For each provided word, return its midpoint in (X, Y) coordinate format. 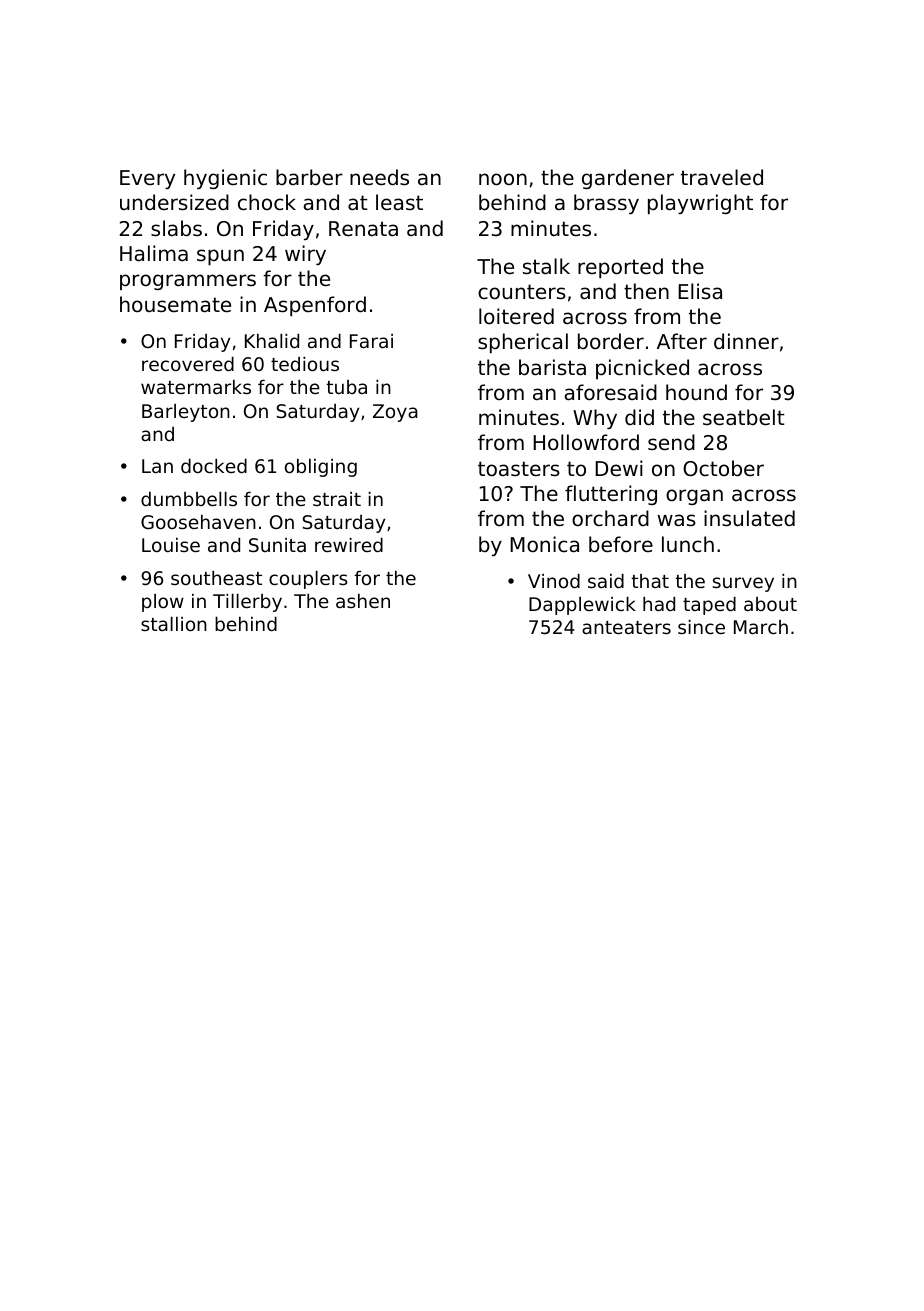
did (639, 417)
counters (522, 292)
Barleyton (186, 413)
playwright (700, 204)
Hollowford (586, 442)
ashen (363, 601)
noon (503, 179)
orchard (610, 518)
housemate (175, 304)
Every (147, 179)
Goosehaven (198, 522)
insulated (749, 518)
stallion (174, 624)
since (701, 627)
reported (620, 268)
